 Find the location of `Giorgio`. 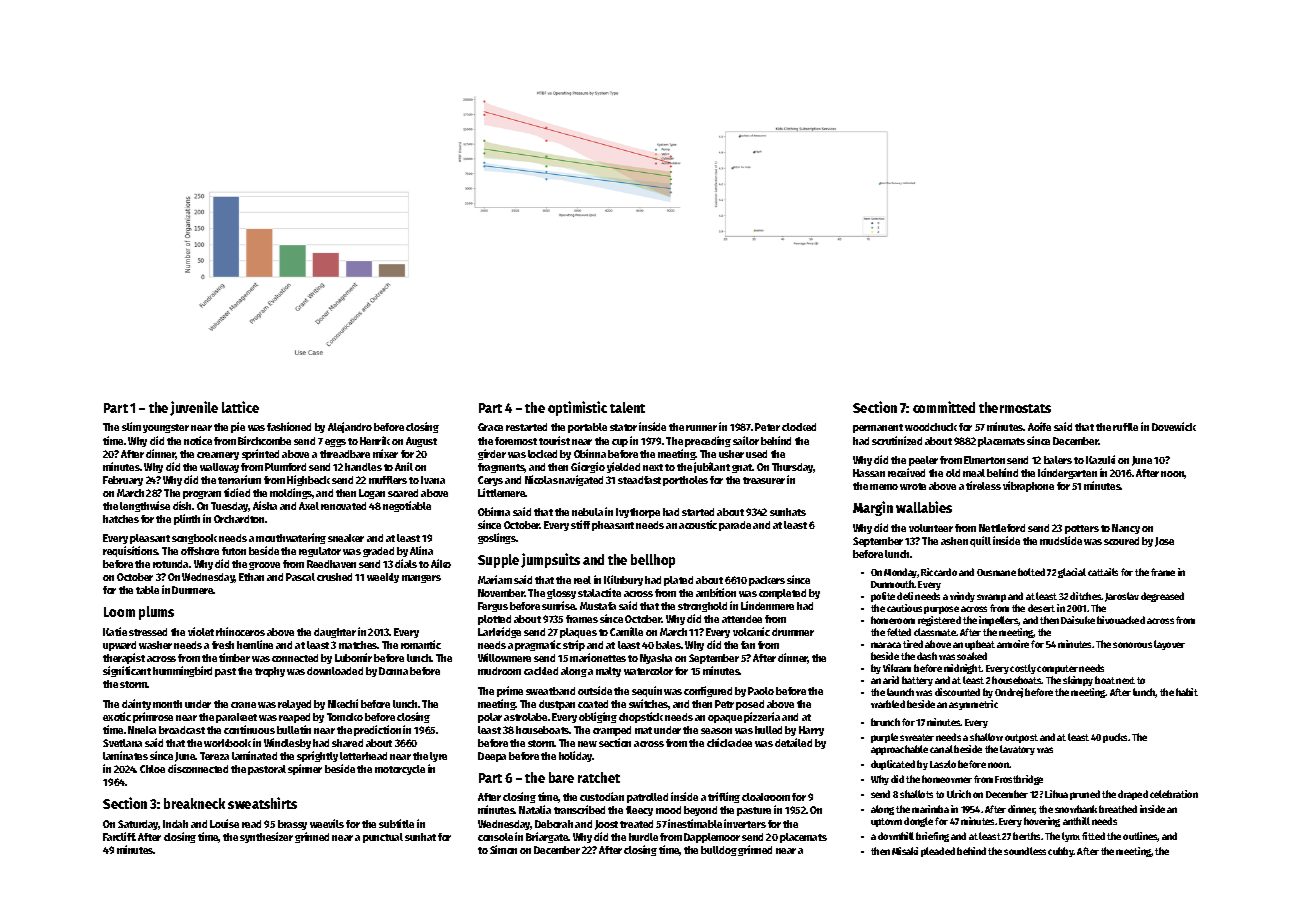

Giorgio is located at coordinates (588, 467).
